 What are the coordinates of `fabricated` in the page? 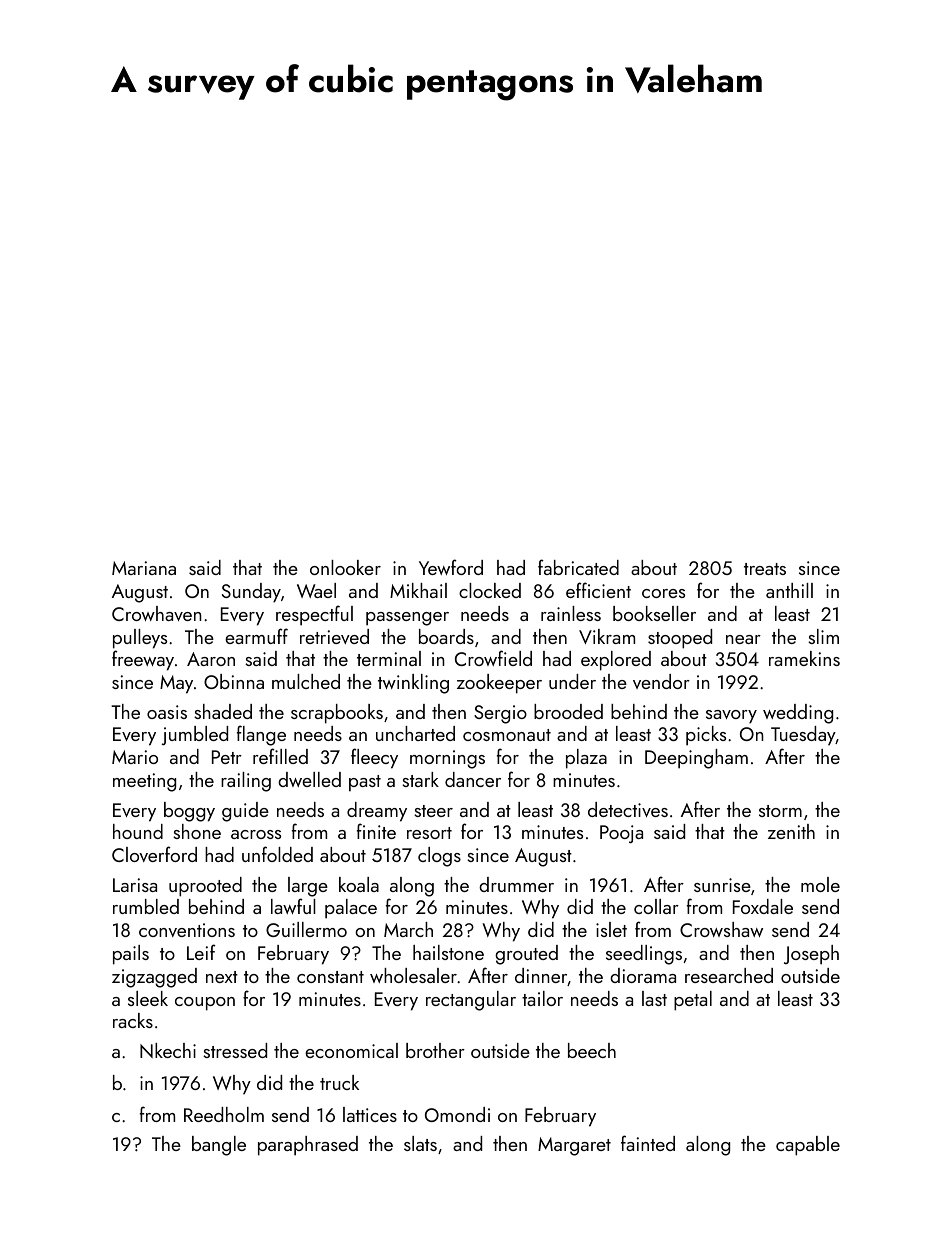 It's located at (578, 567).
